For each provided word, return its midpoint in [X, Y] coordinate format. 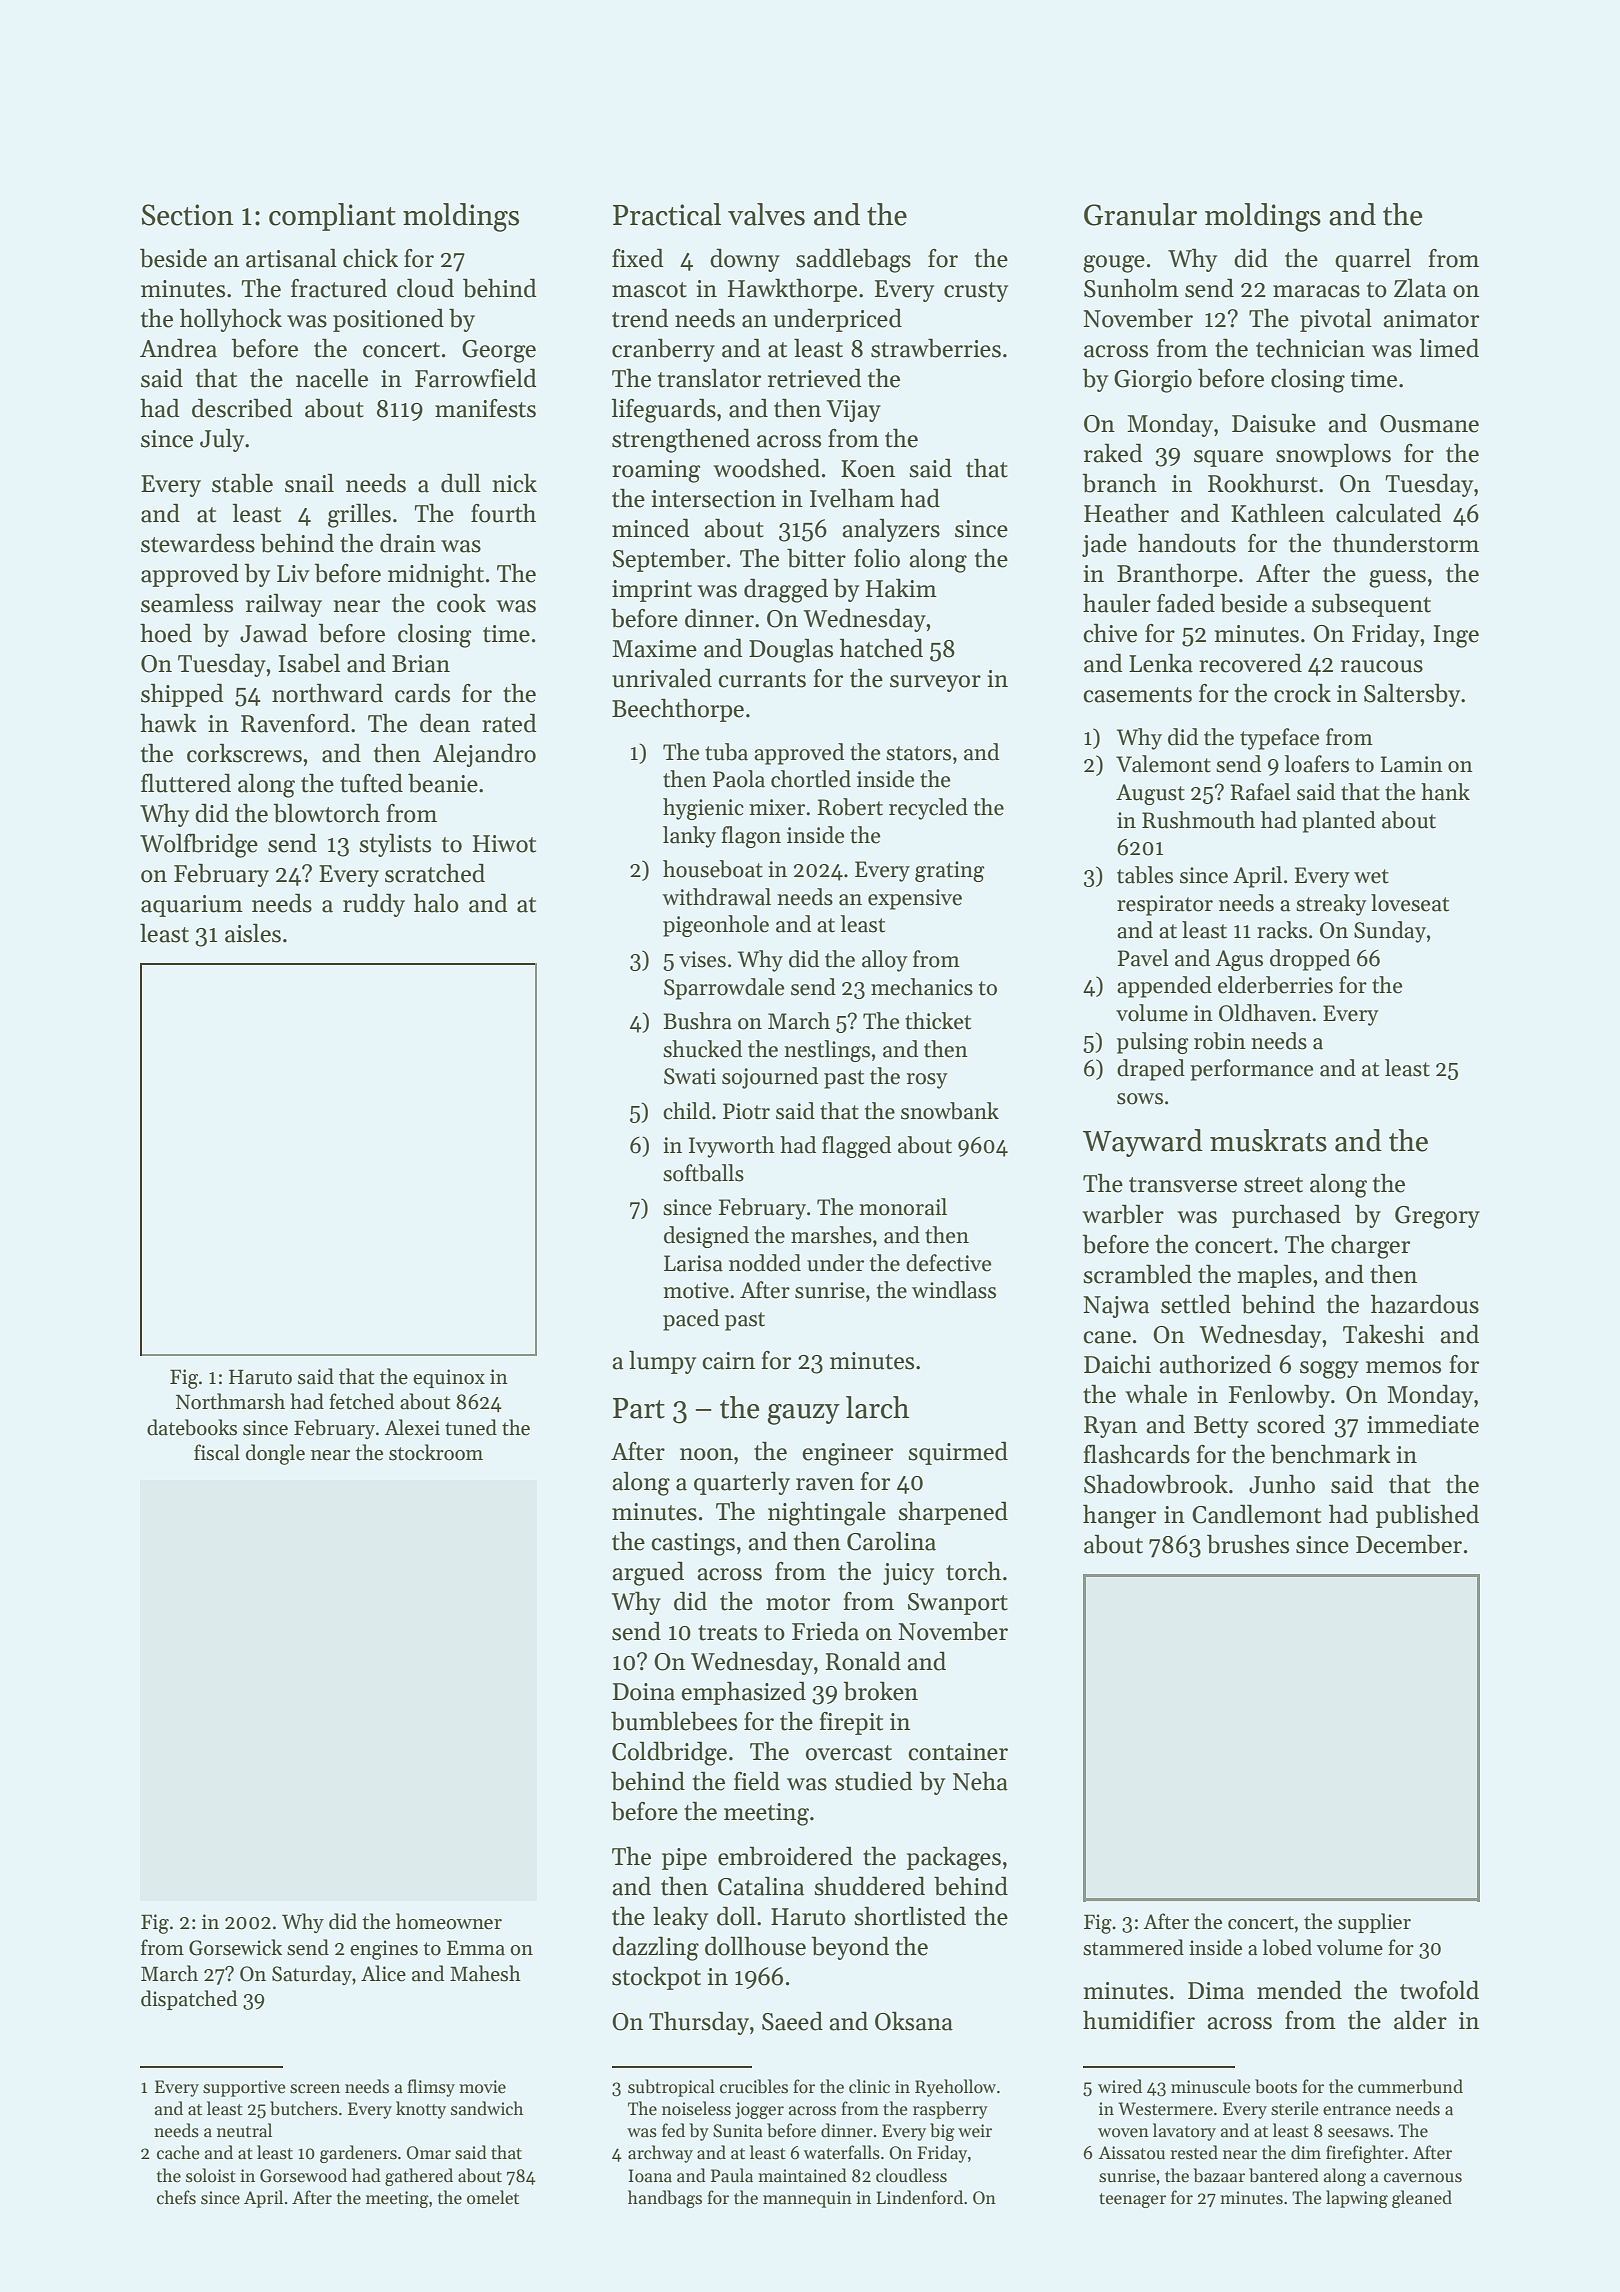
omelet [493, 2197]
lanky [689, 837]
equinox [449, 1378]
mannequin [807, 2199]
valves [766, 214]
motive [696, 1290]
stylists [395, 845]
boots [1276, 2086]
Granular [1140, 214]
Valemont [1163, 764]
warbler [1123, 1214]
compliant [332, 217]
